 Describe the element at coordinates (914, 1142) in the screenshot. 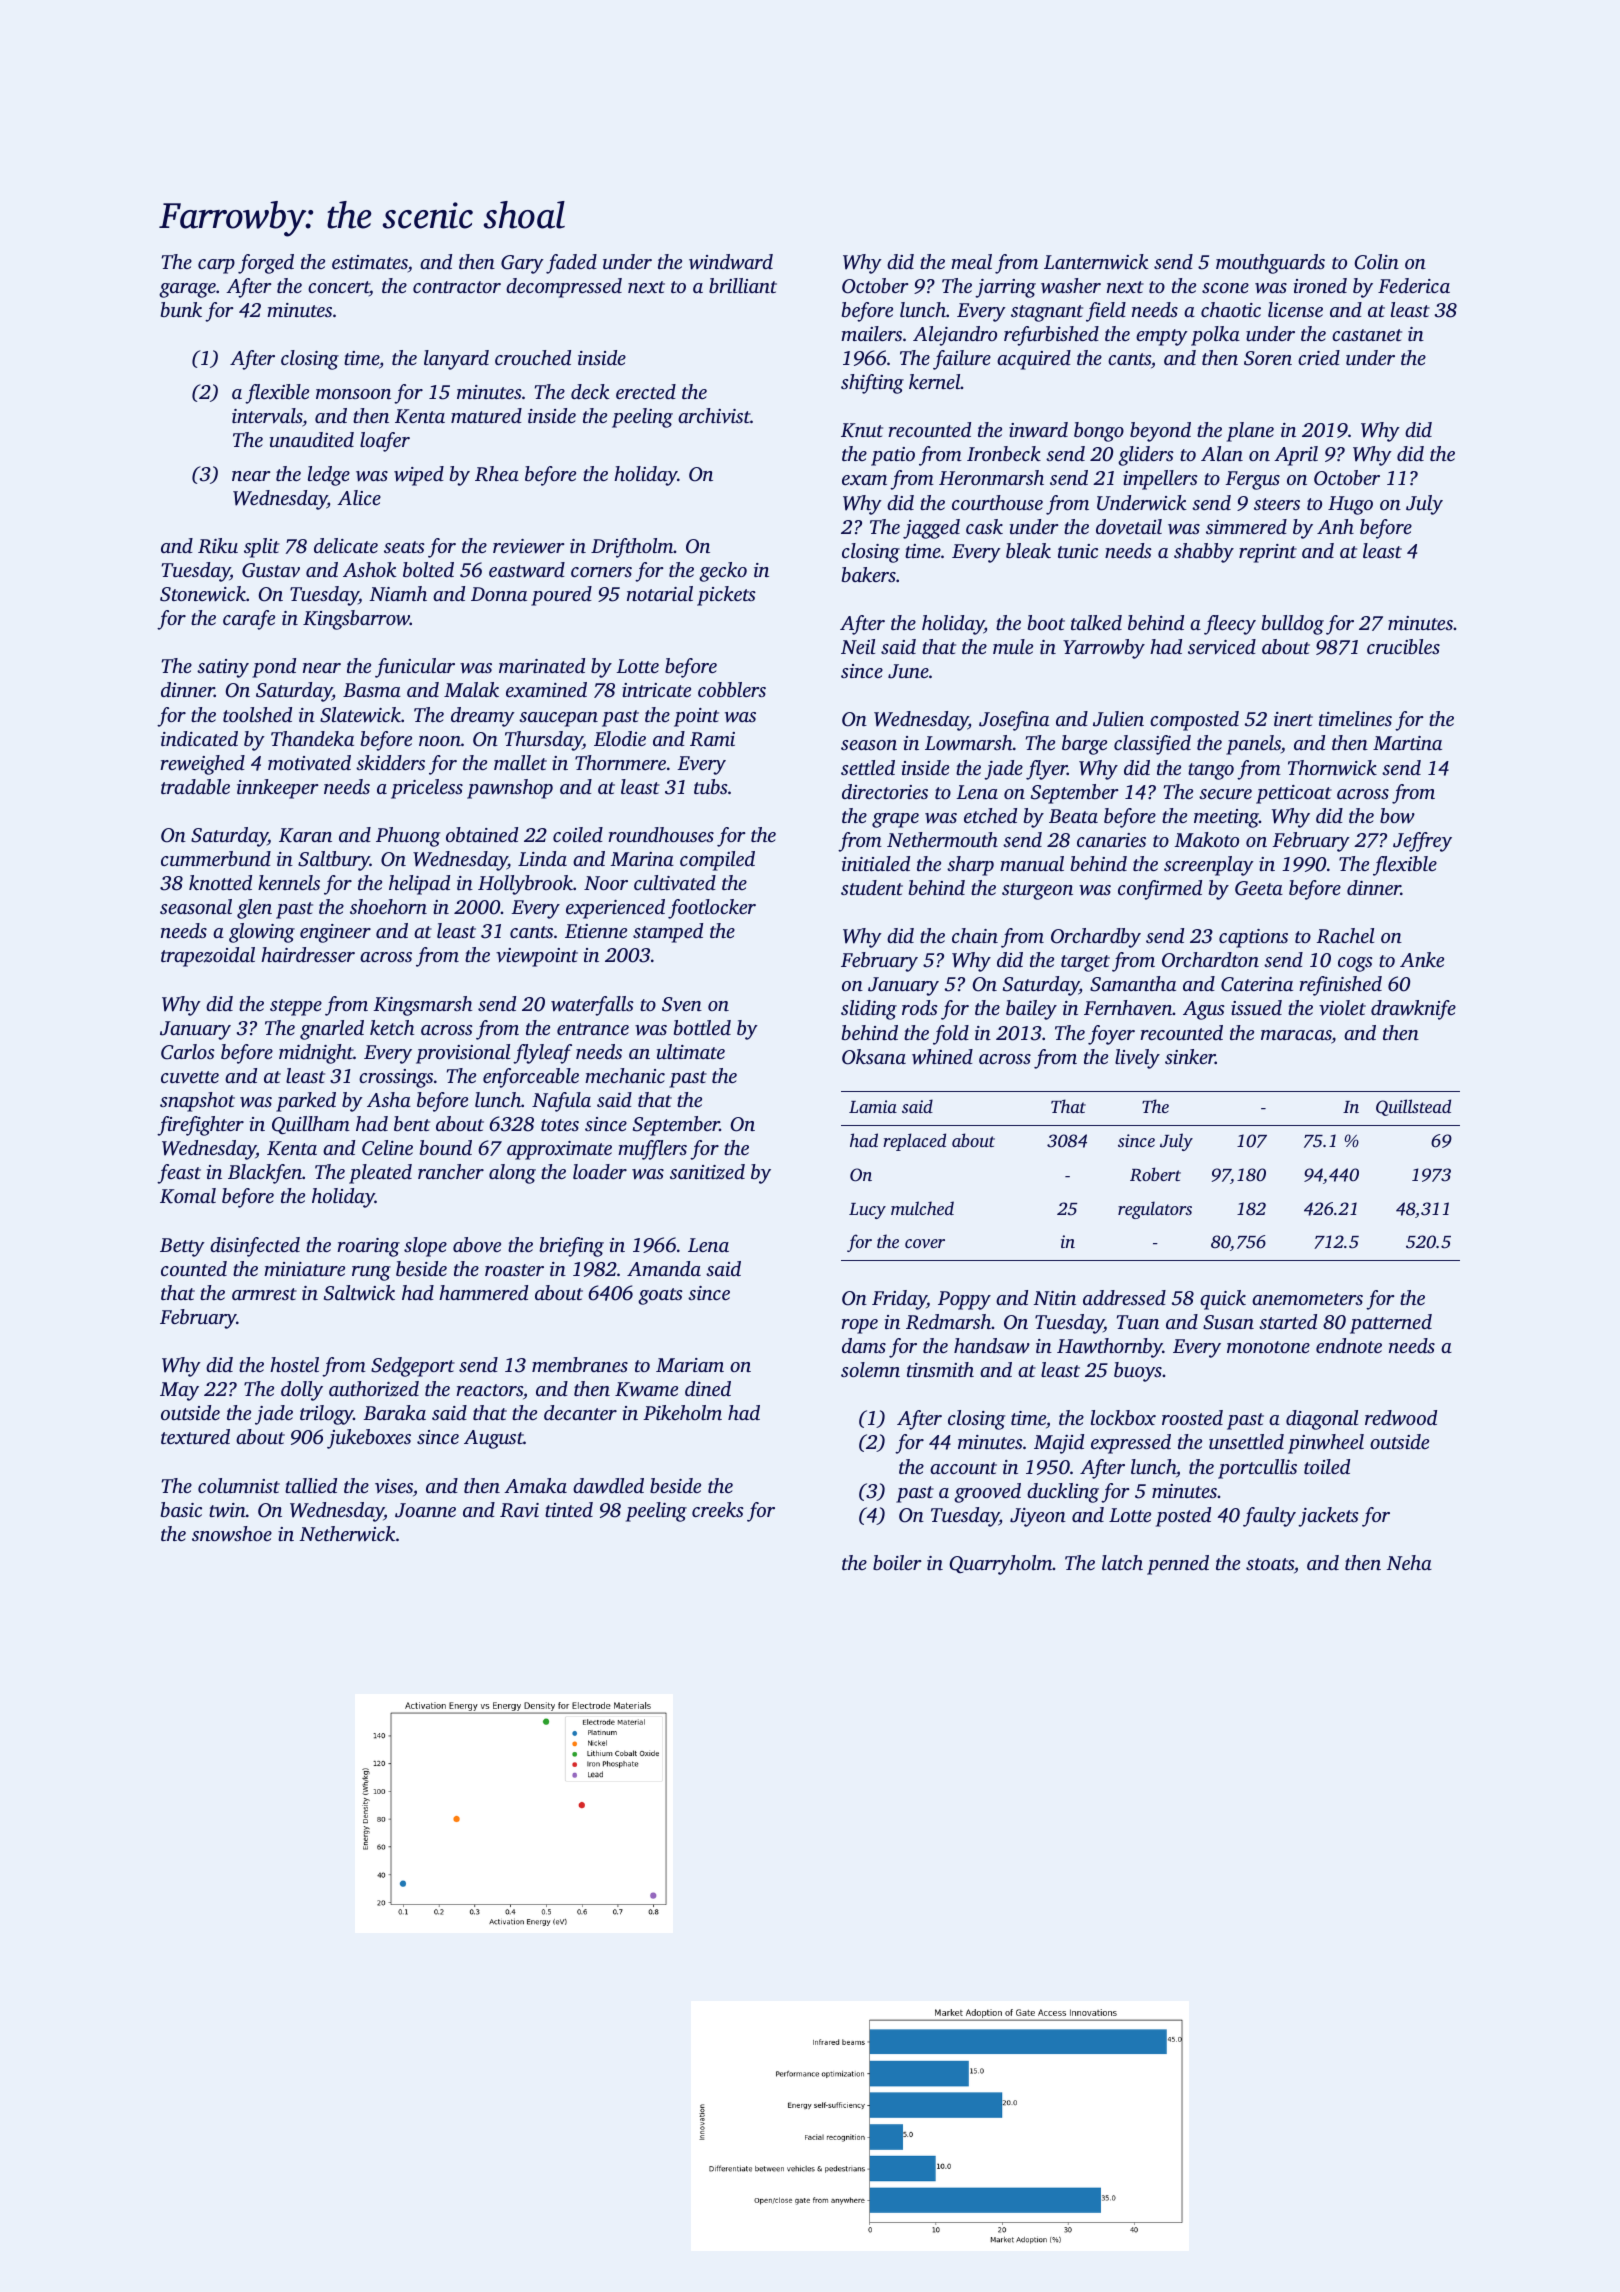

I see `replaced` at that location.
